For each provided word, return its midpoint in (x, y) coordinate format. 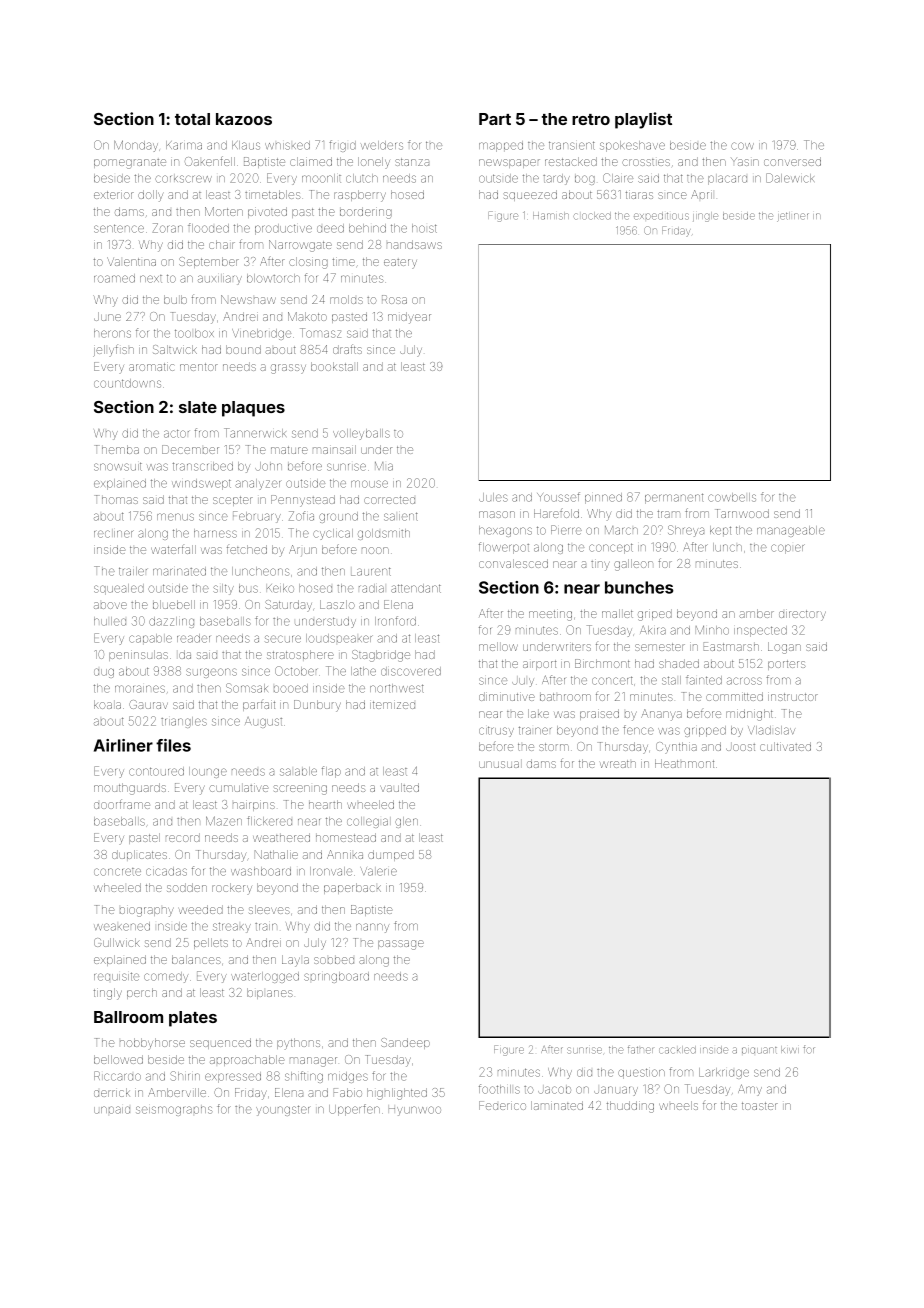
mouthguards (130, 789)
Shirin (185, 1076)
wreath (618, 764)
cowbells (732, 497)
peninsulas (138, 655)
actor (176, 433)
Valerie (378, 871)
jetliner (793, 217)
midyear (409, 318)
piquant (759, 1050)
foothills (499, 1089)
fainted (704, 680)
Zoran (168, 228)
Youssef (558, 497)
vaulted (400, 787)
